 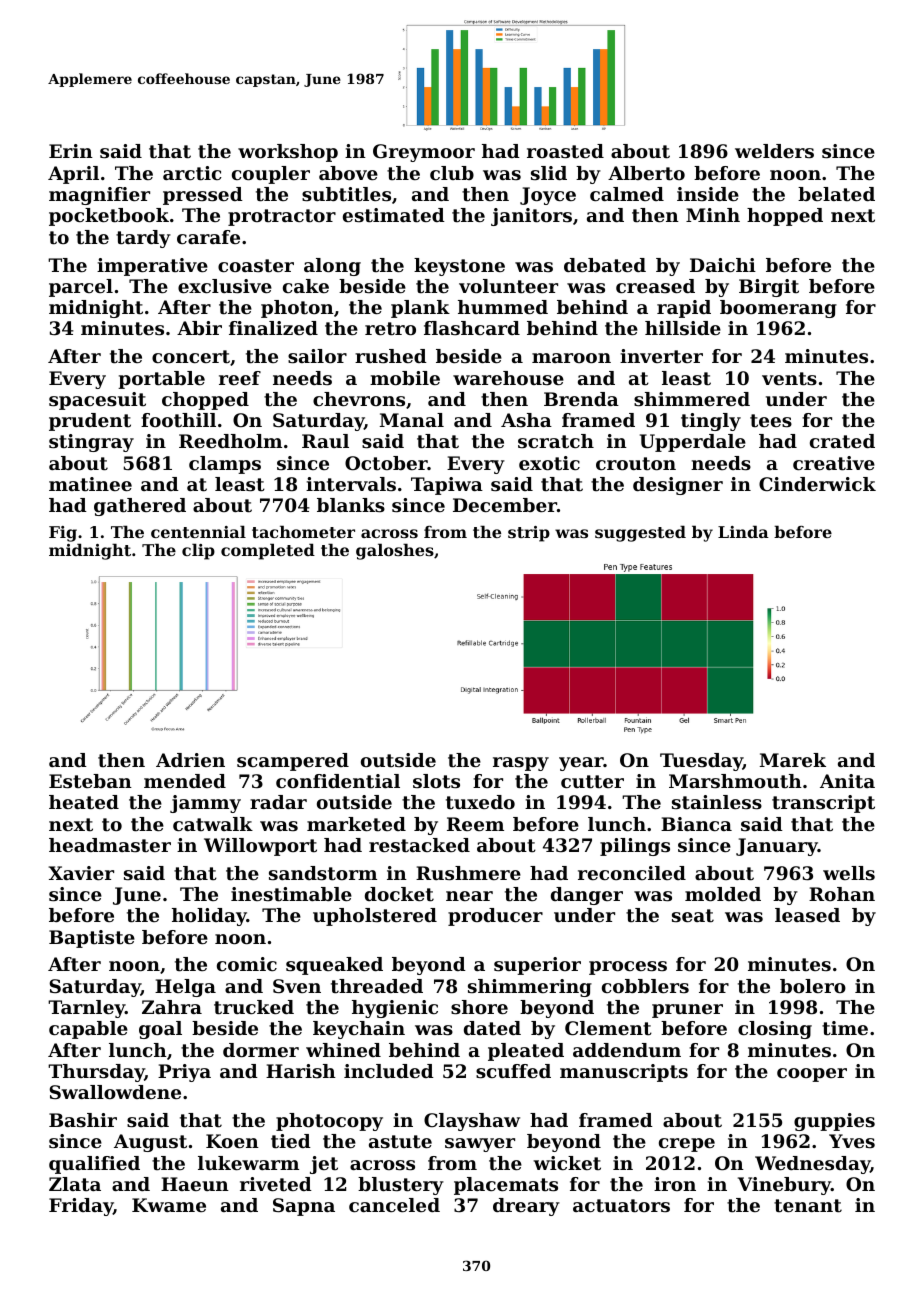 I want to click on actuators, so click(x=621, y=1206).
